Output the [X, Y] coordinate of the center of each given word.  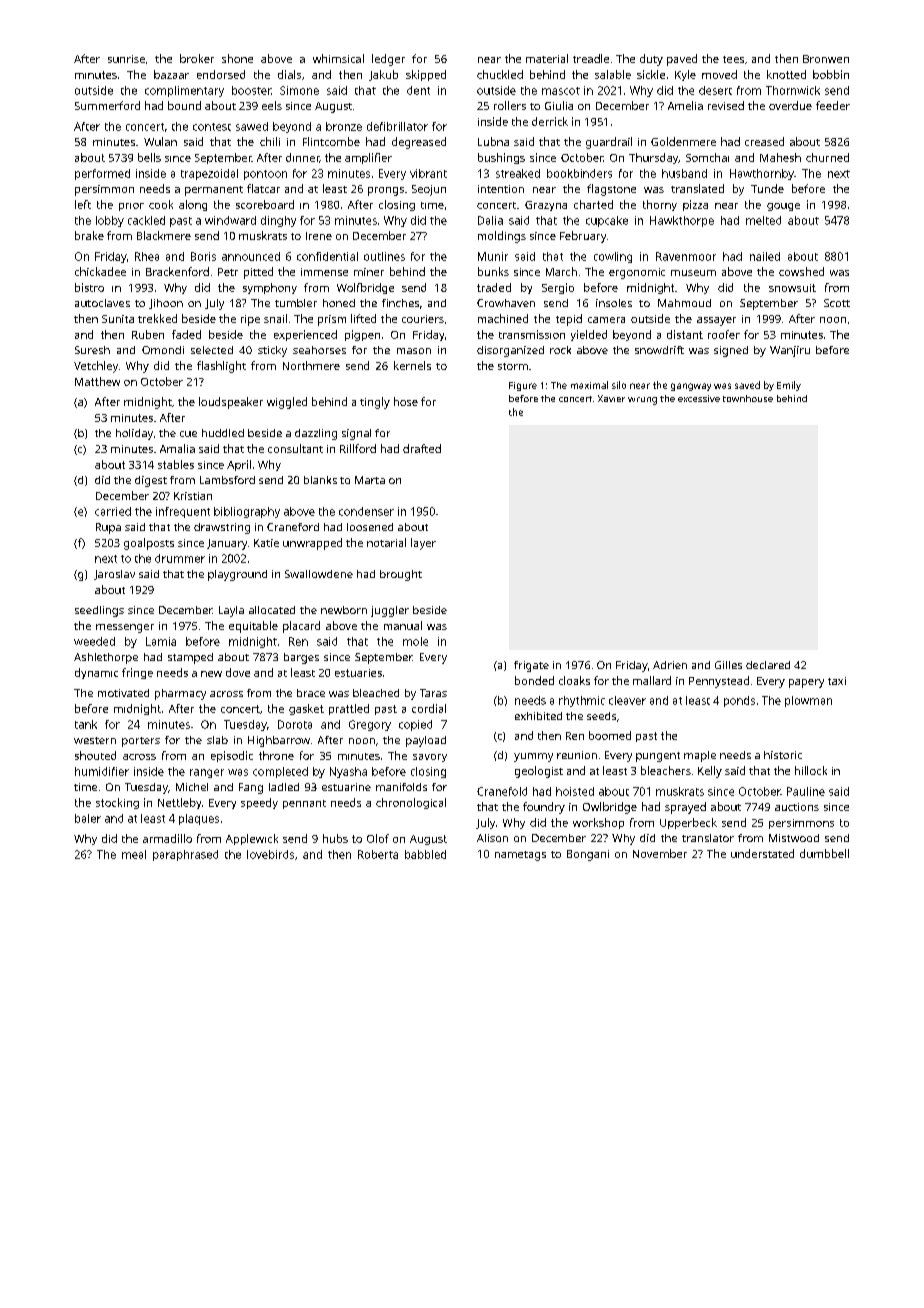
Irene [319, 236]
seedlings [99, 611]
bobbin [831, 74]
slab [217, 740]
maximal [589, 385]
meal [134, 854]
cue [188, 434]
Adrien [670, 665]
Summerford [107, 105]
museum [693, 273]
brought [401, 575]
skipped [426, 75]
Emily [789, 386]
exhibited [538, 716]
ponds [739, 701]
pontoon [265, 175]
